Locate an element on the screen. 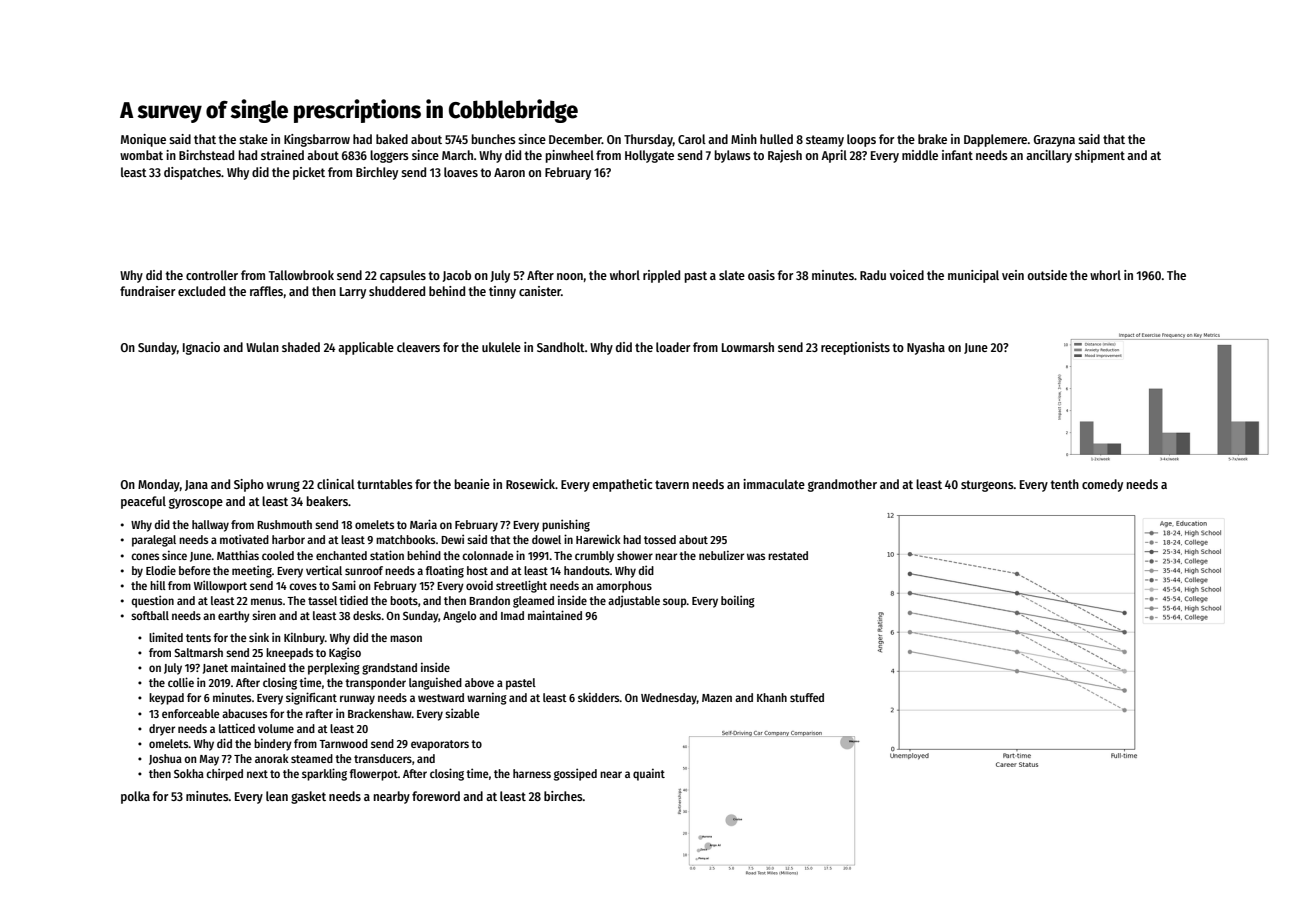 The image size is (1308, 924). birches is located at coordinates (563, 796).
